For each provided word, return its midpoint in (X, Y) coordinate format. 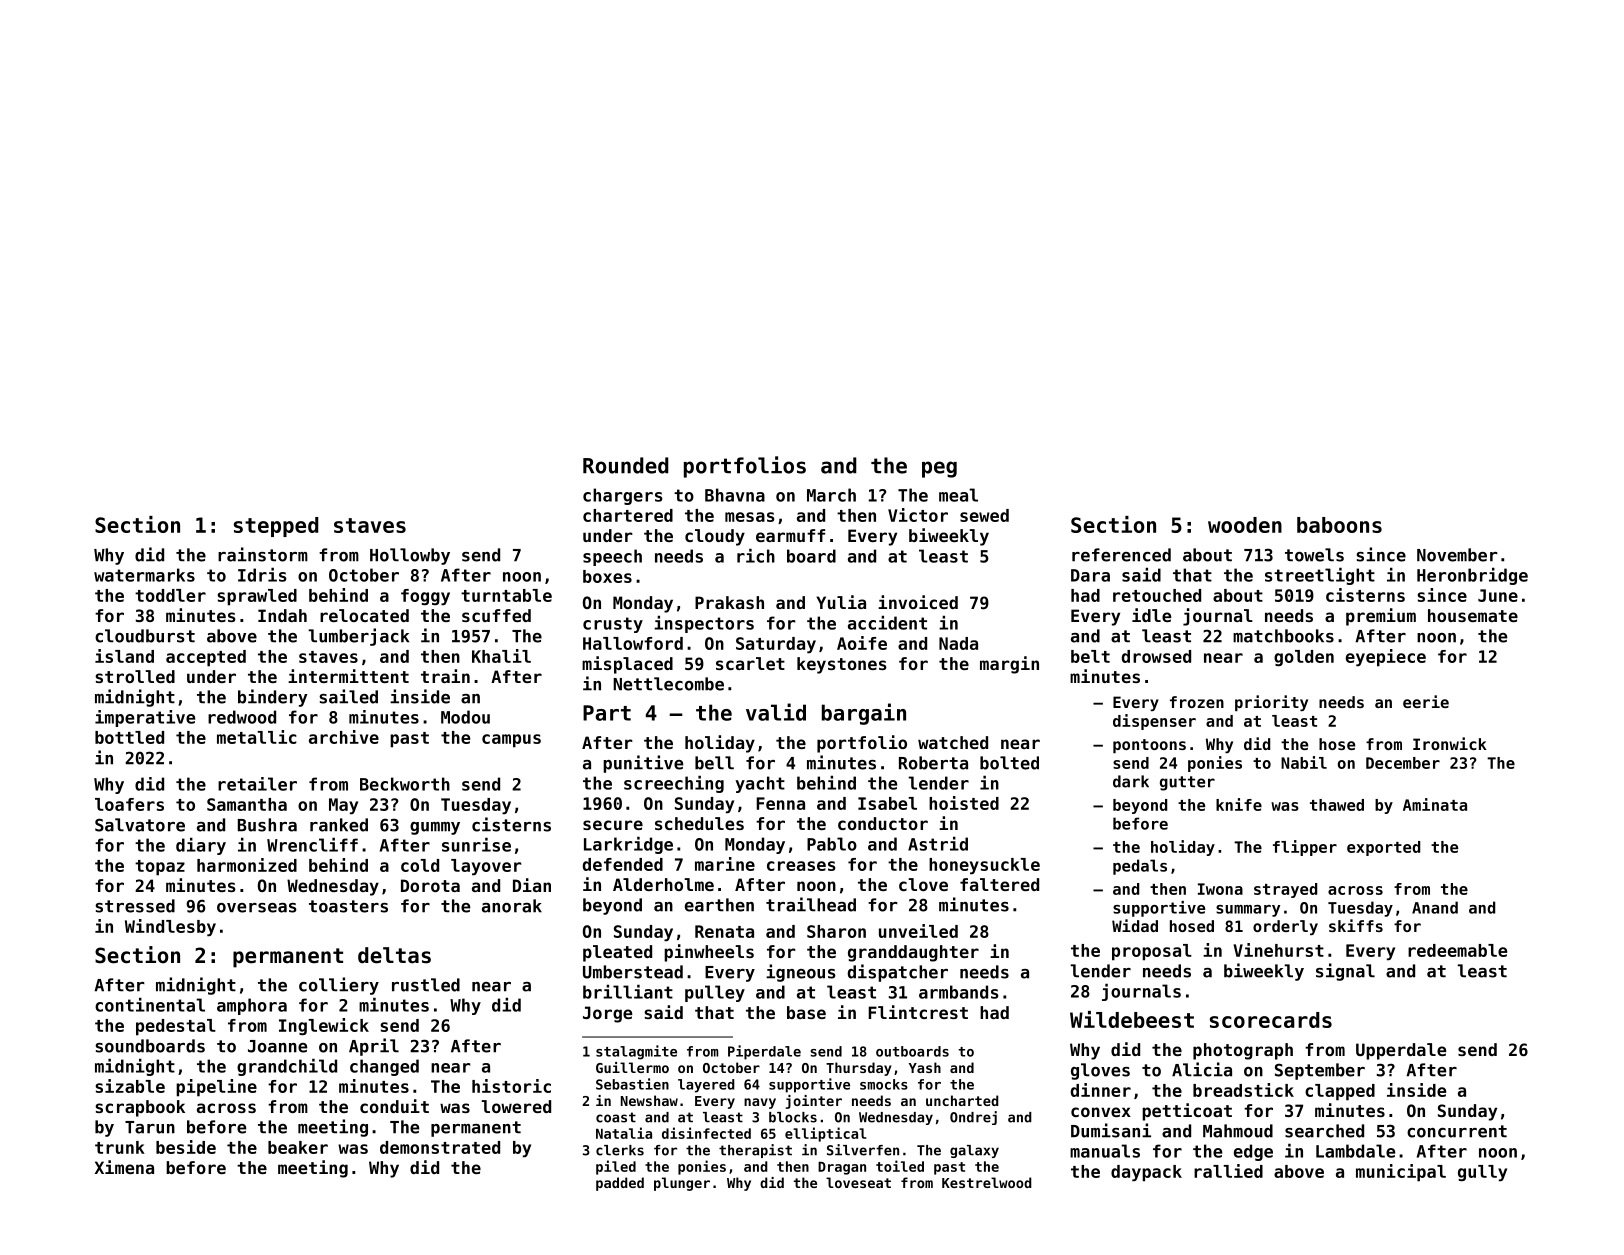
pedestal (176, 1027)
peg (939, 469)
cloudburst (145, 636)
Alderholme (663, 884)
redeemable (1457, 950)
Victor (918, 515)
